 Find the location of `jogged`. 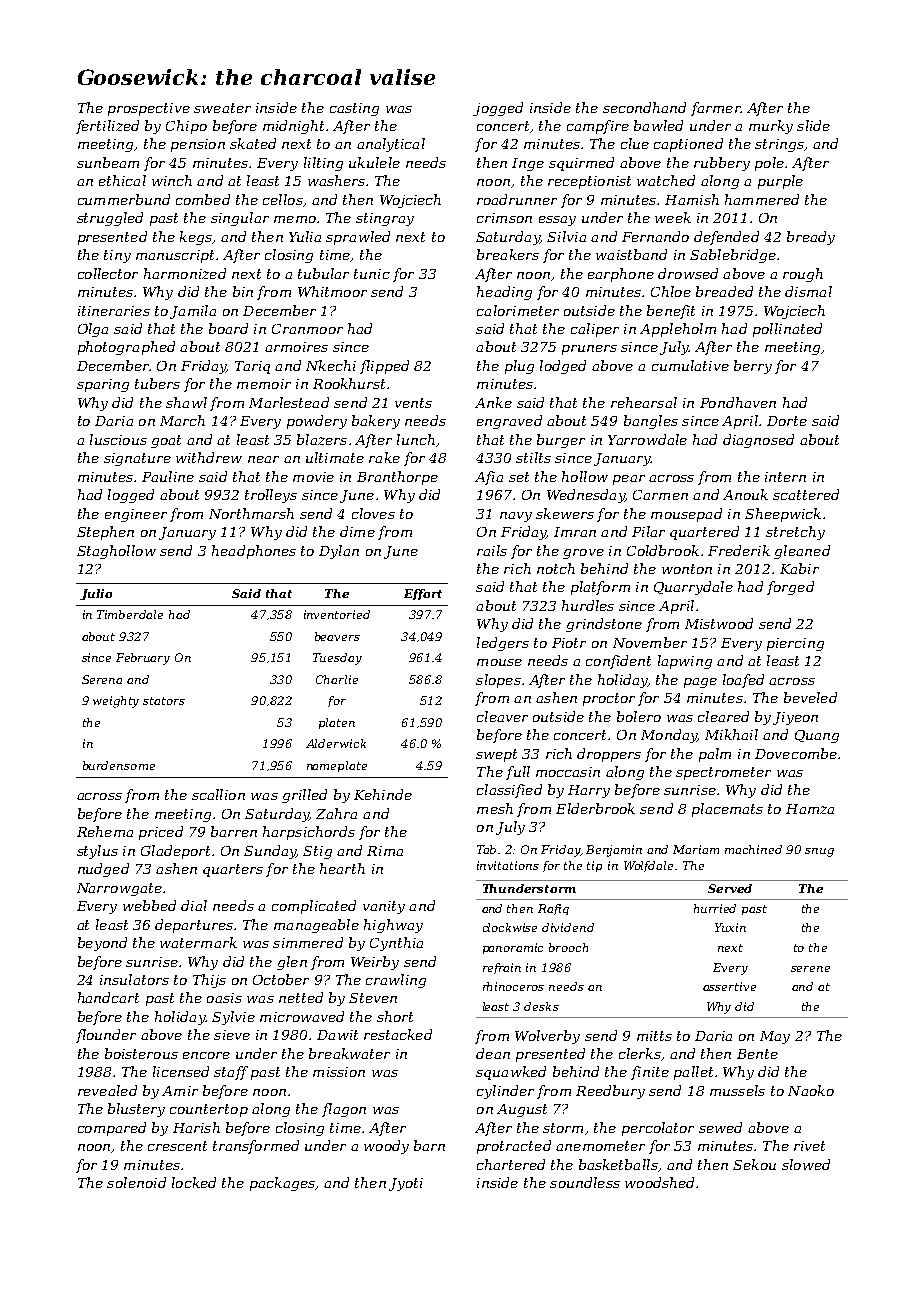

jogged is located at coordinates (498, 109).
